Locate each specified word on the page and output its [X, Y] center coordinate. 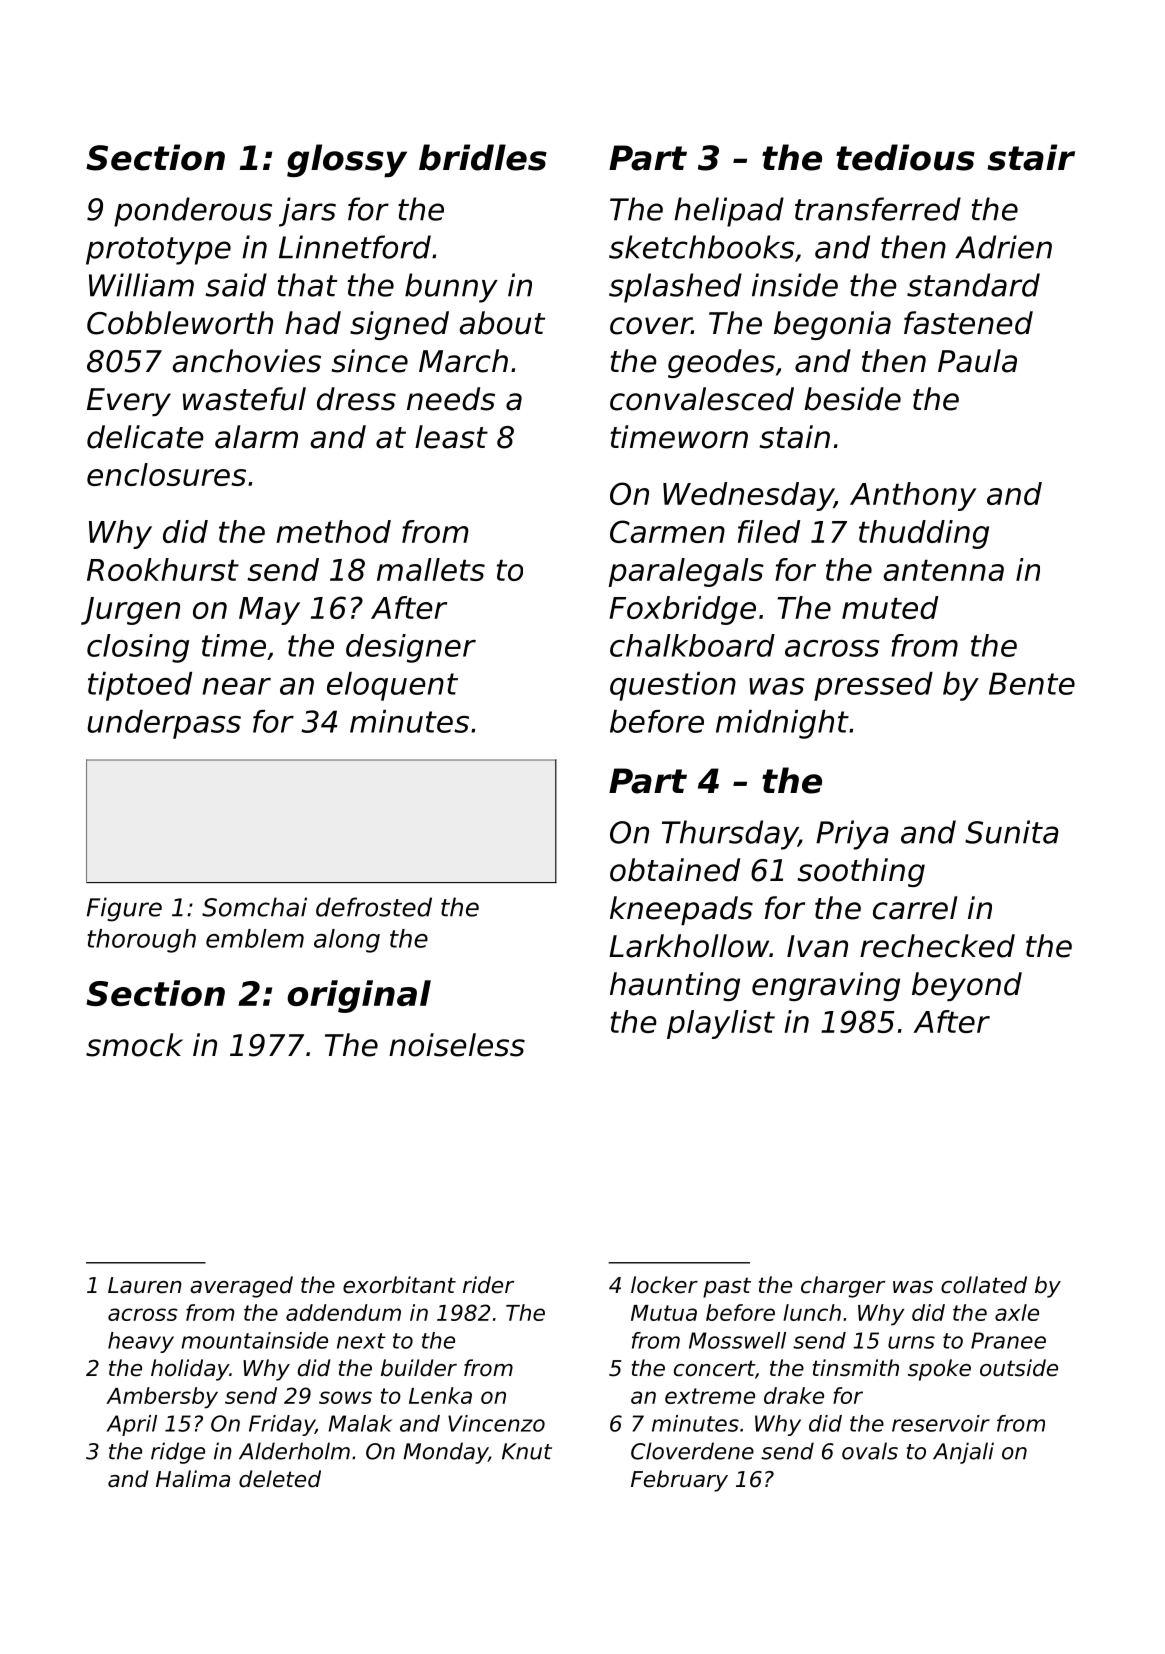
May [269, 611]
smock [134, 1045]
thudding [924, 534]
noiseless [457, 1045]
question [673, 686]
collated [984, 1285]
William [141, 285]
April [131, 1425]
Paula [977, 361]
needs [451, 399]
